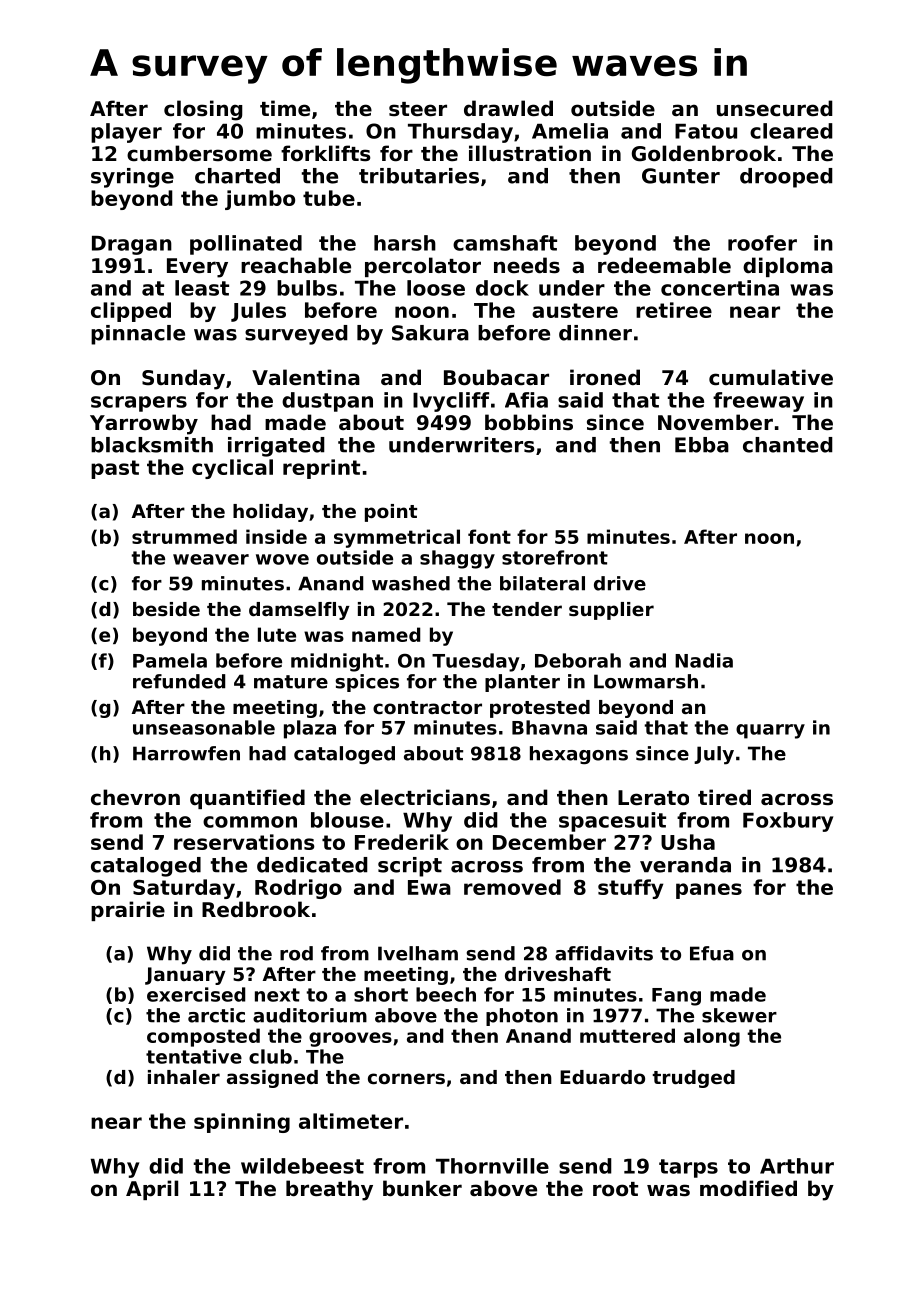 This screenshot has width=924, height=1308. I want to click on unsecured, so click(775, 108).
